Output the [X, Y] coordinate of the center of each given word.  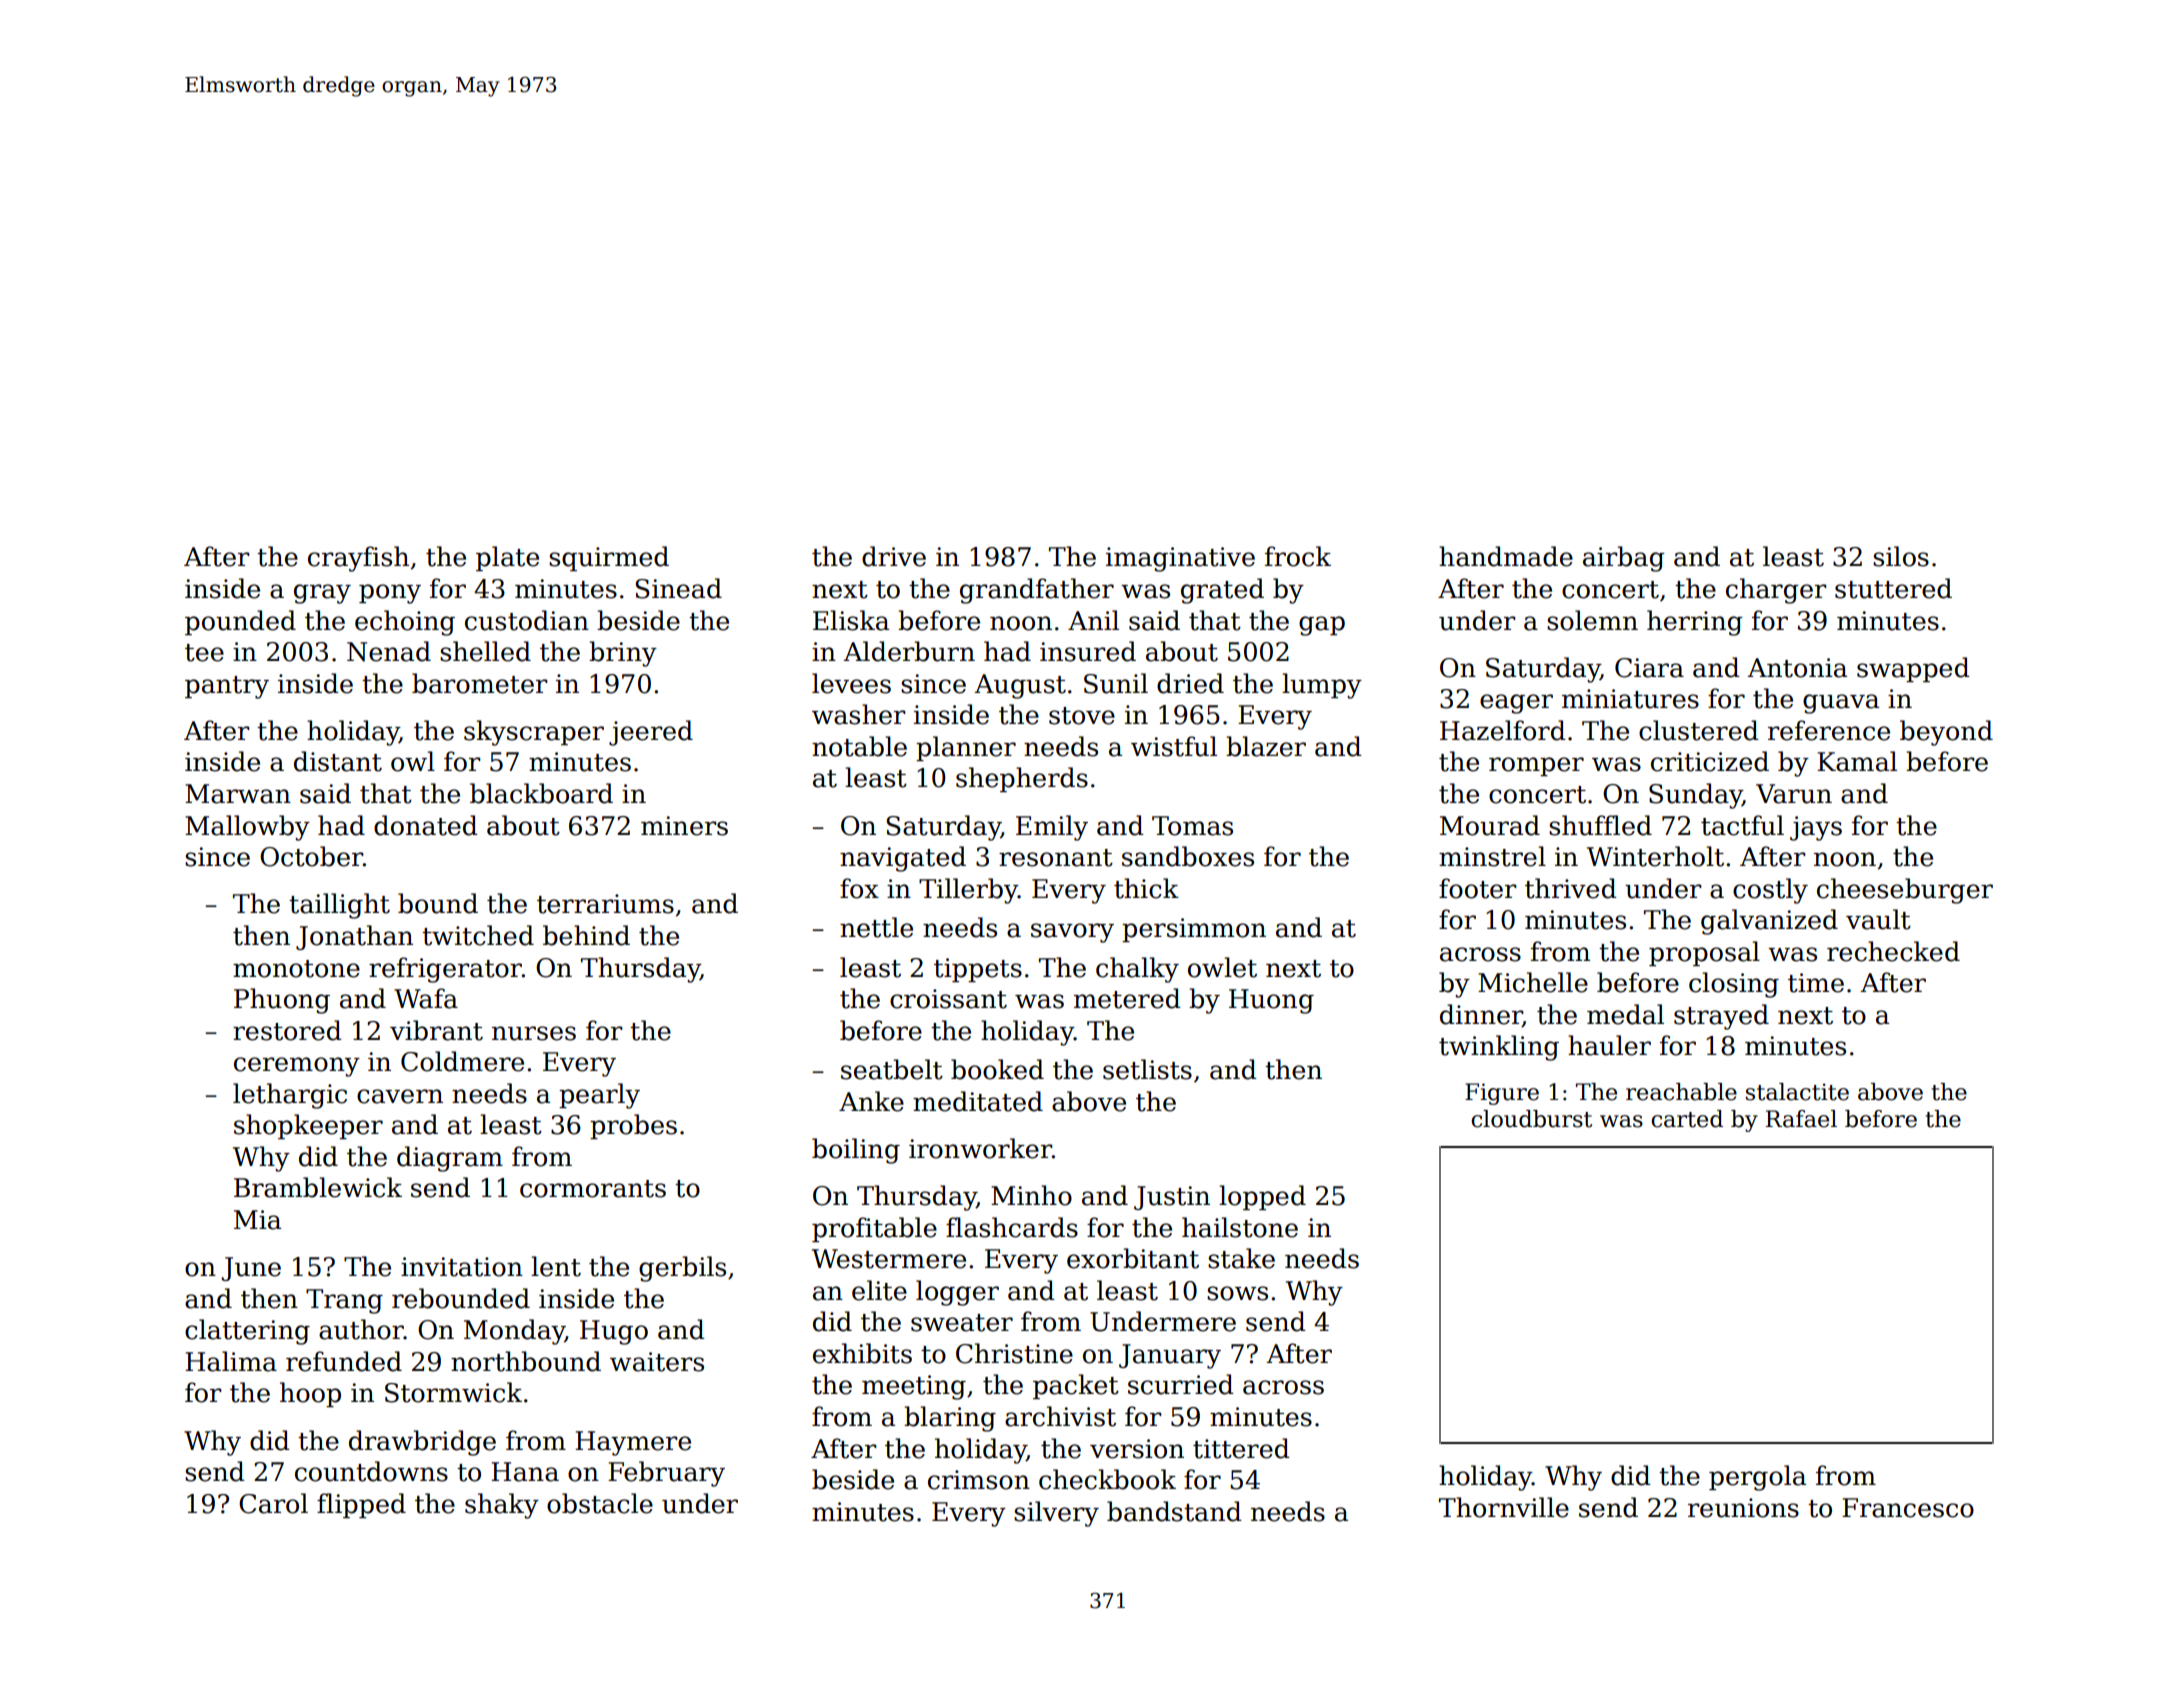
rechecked [1893, 951]
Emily [1052, 828]
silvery [1056, 1514]
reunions [1743, 1508]
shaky [502, 1506]
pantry [227, 687]
